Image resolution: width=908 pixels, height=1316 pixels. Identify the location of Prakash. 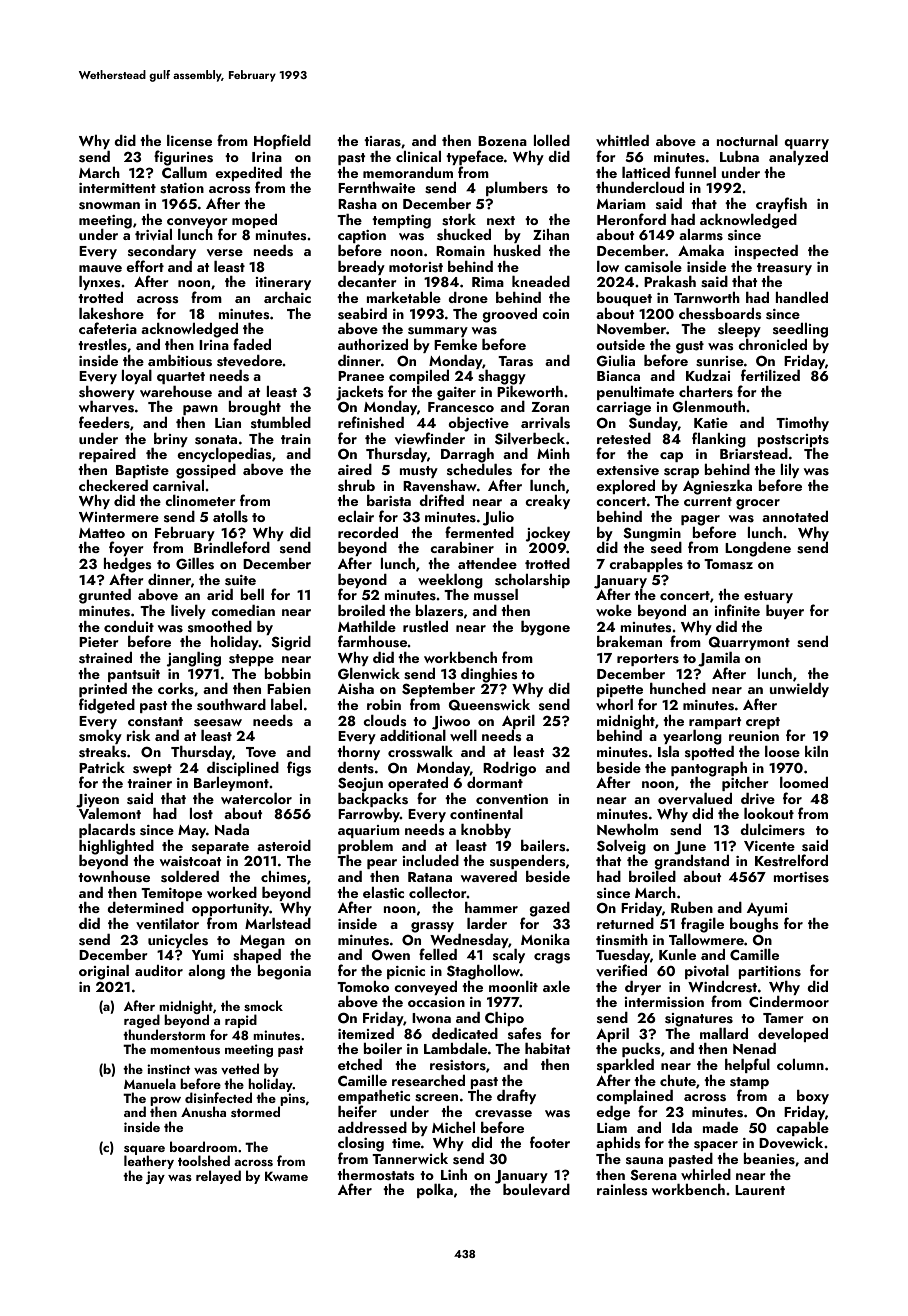
(670, 282).
